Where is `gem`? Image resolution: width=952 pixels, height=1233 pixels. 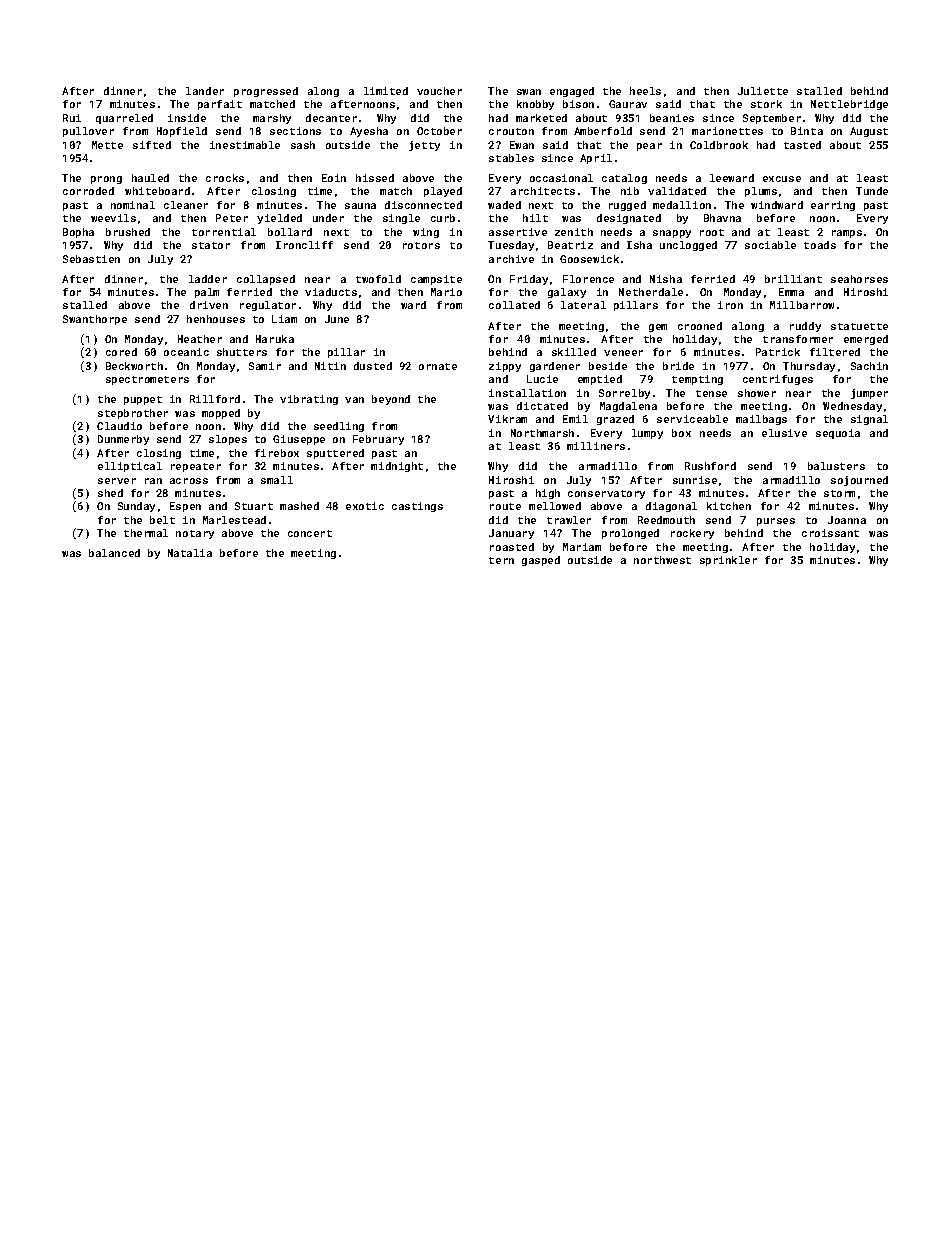
gem is located at coordinates (658, 328).
